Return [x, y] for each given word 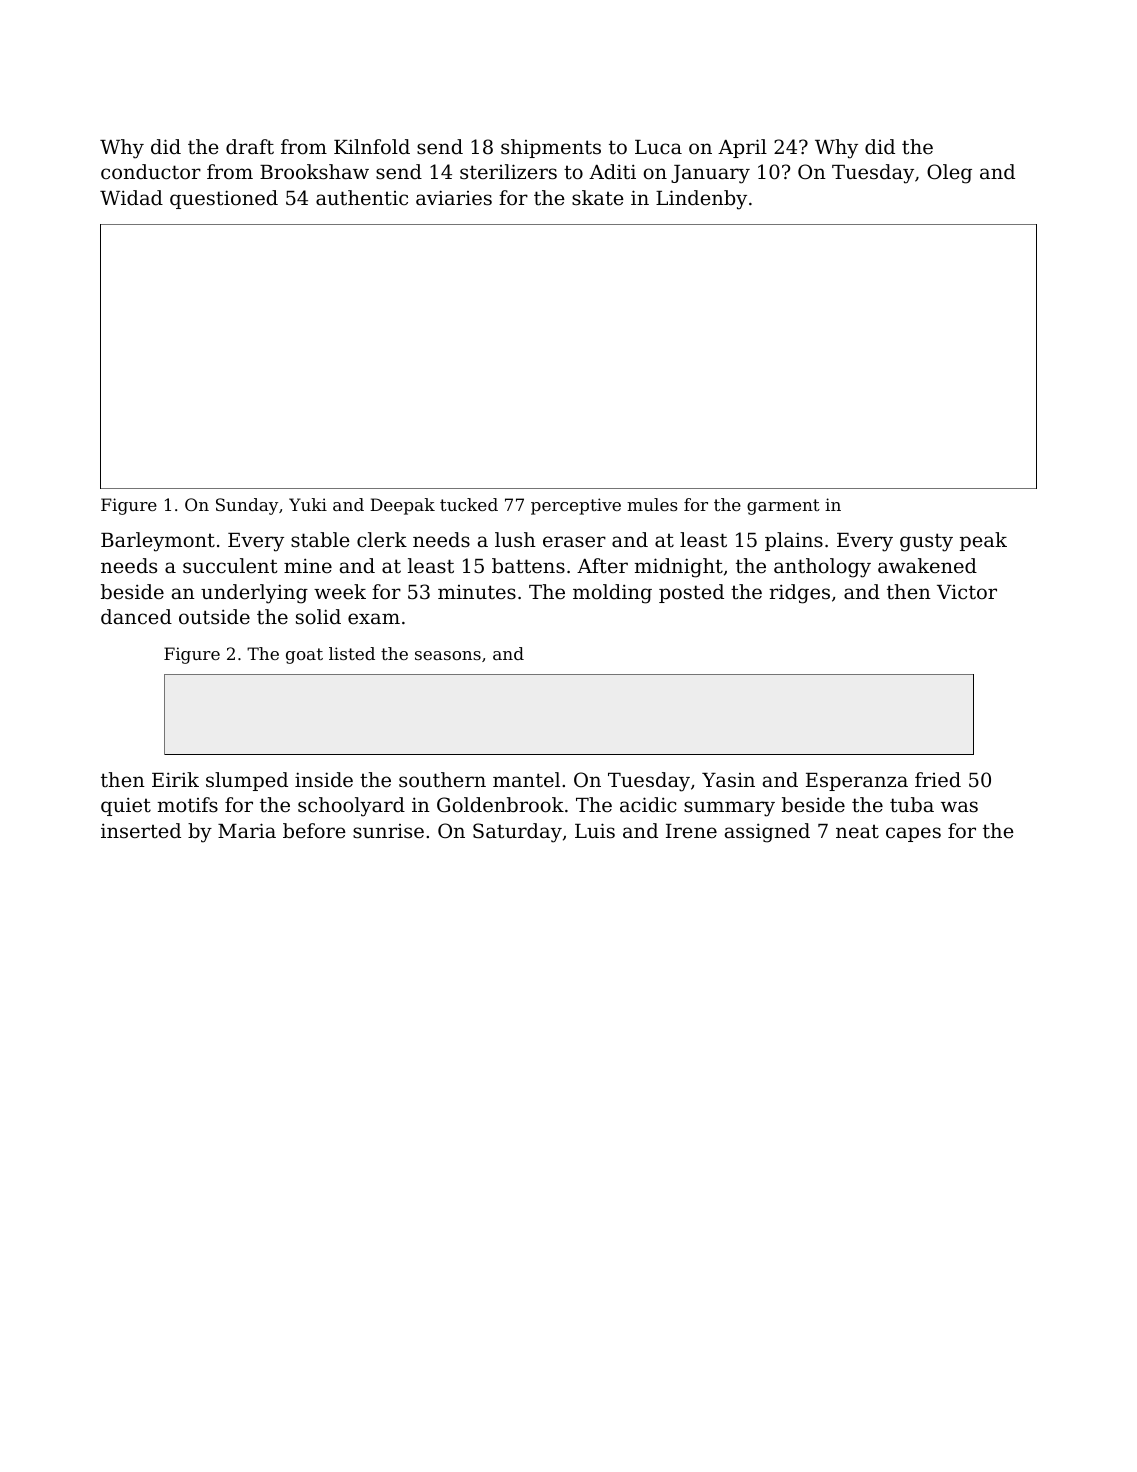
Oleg [949, 174]
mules [652, 504]
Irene [691, 831]
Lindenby [701, 200]
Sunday [247, 506]
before [314, 831]
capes [913, 834]
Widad [131, 198]
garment [783, 507]
